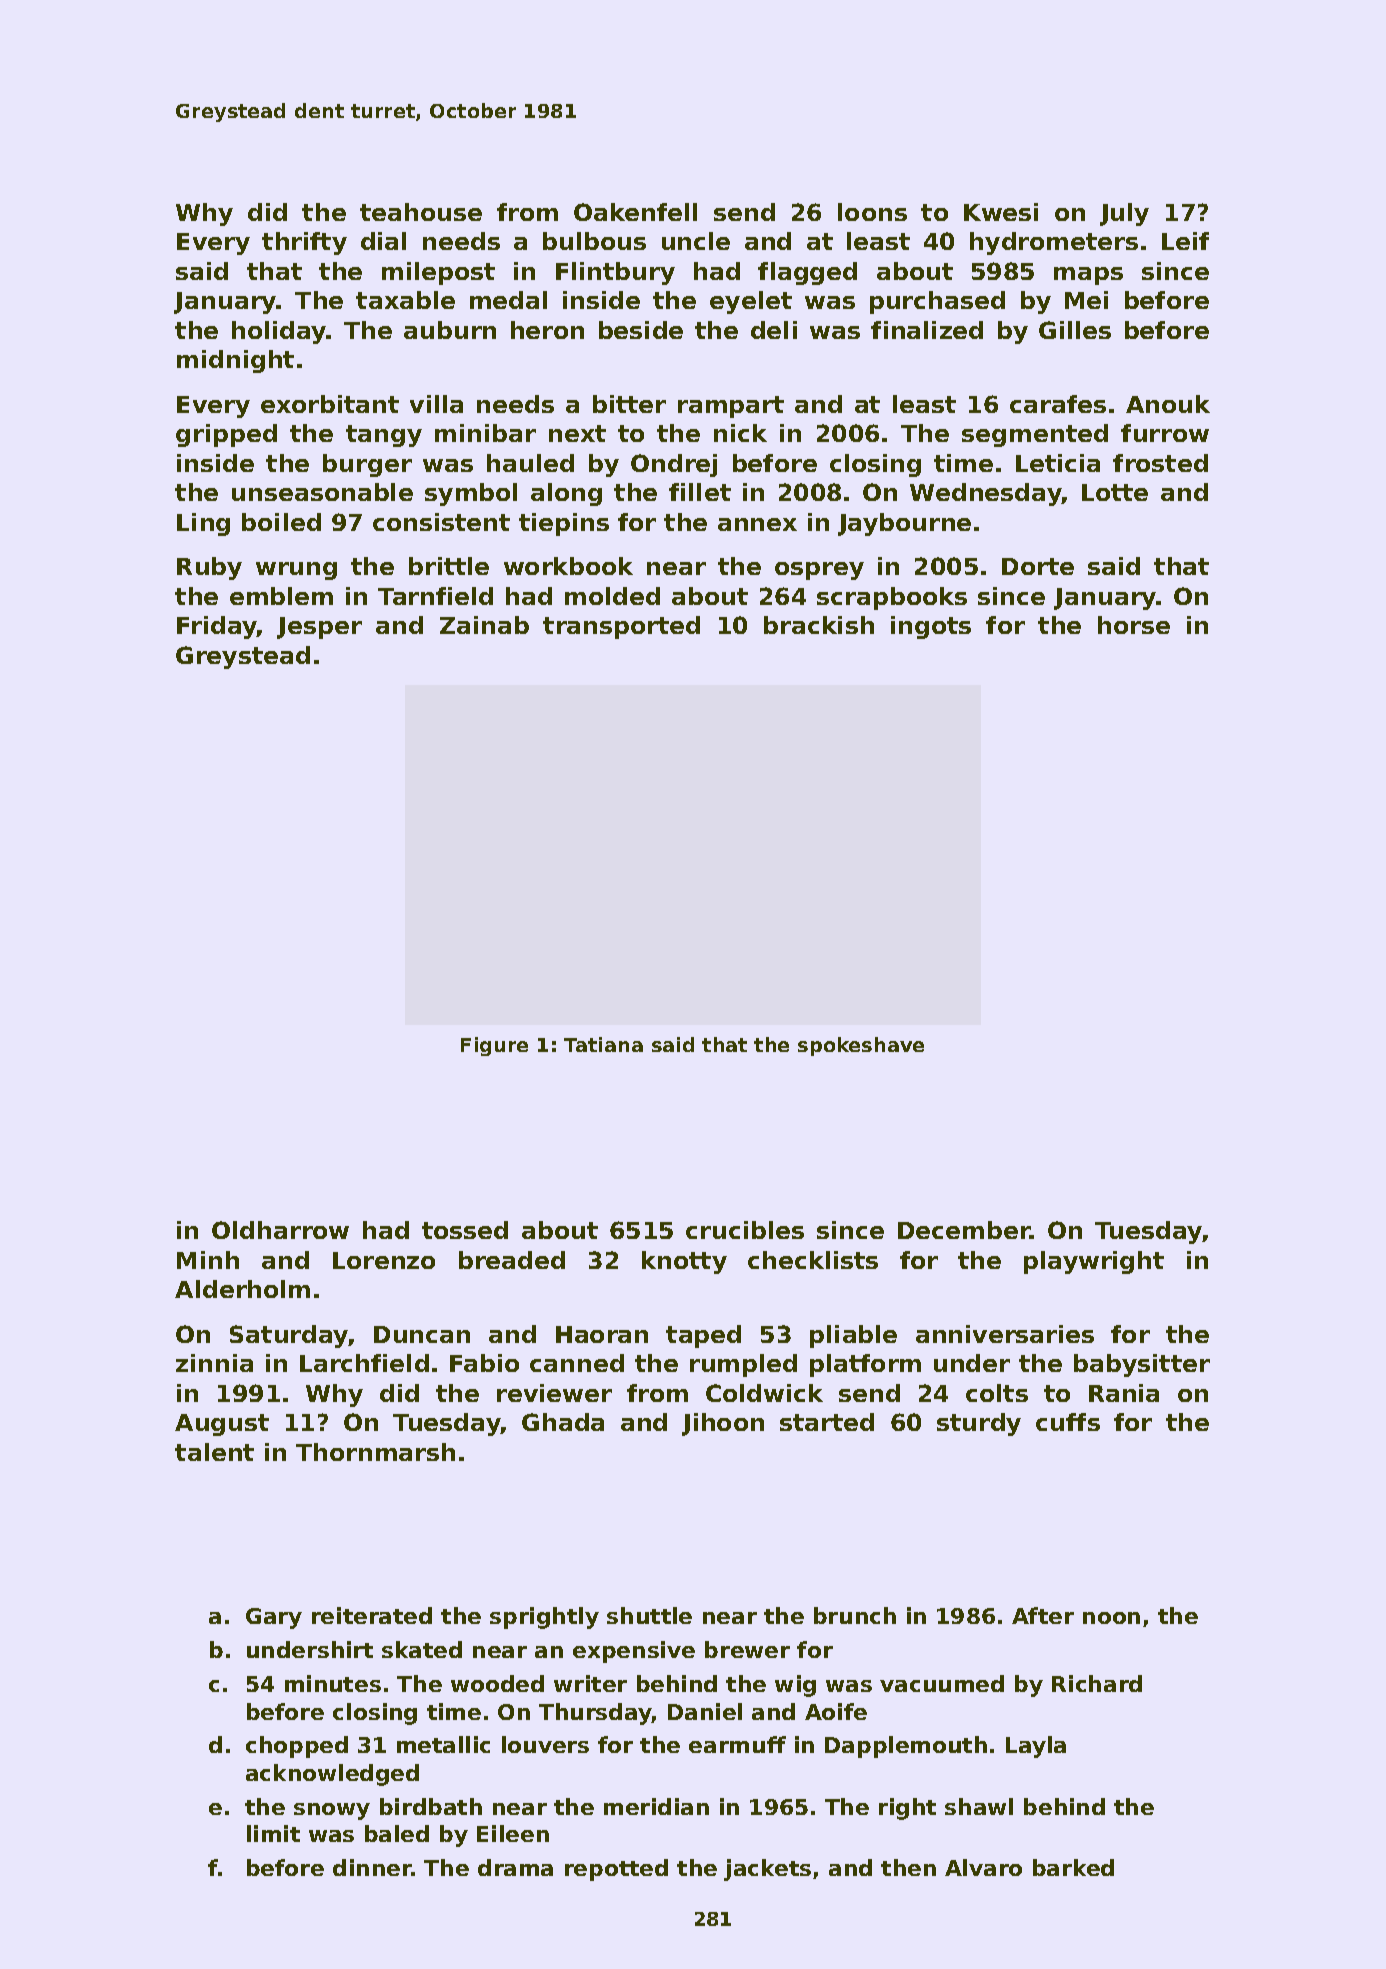 The image size is (1386, 1969). Describe the element at coordinates (747, 1649) in the image. I see `brewer` at that location.
